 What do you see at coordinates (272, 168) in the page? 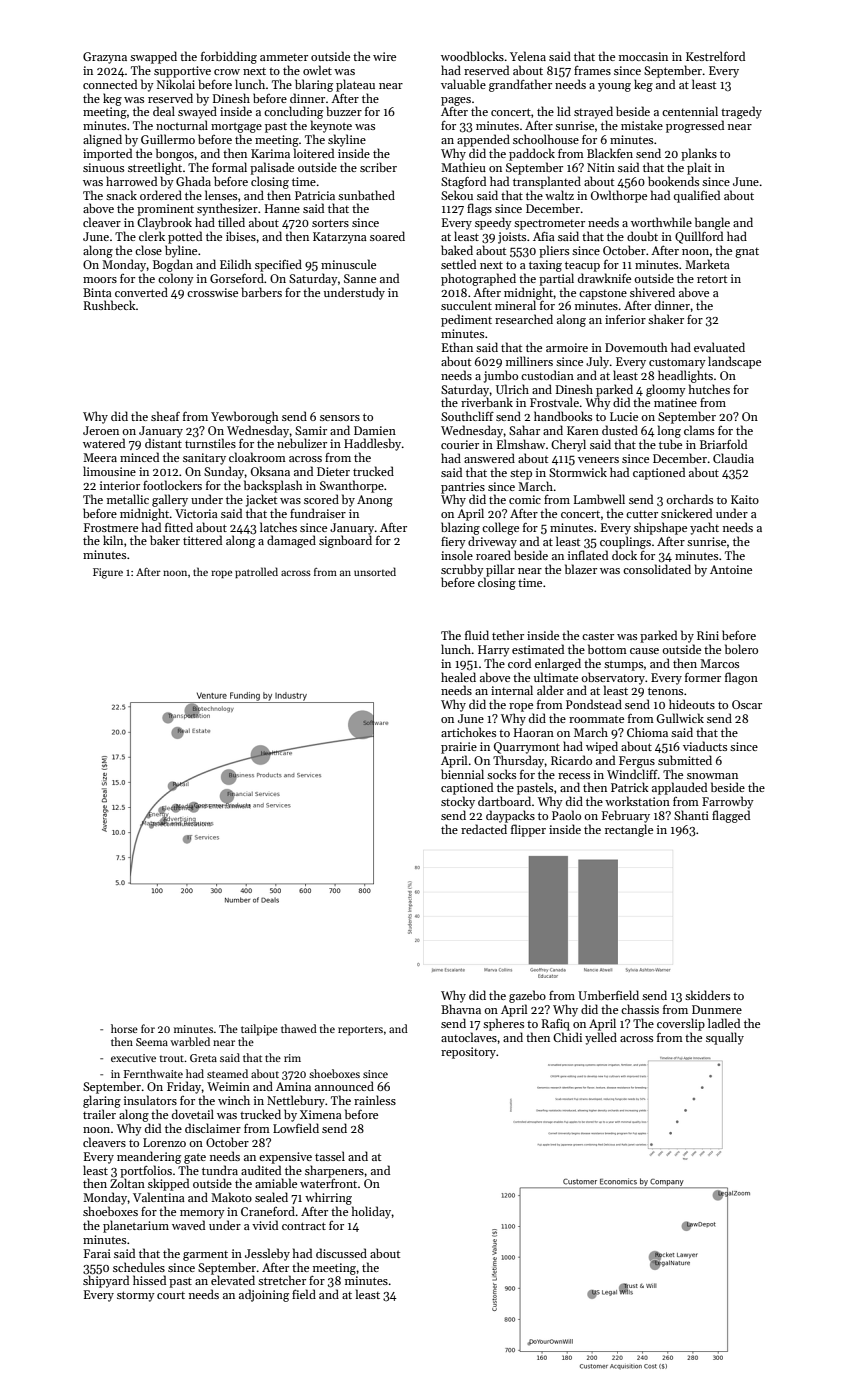
I see `palisade` at bounding box center [272, 168].
